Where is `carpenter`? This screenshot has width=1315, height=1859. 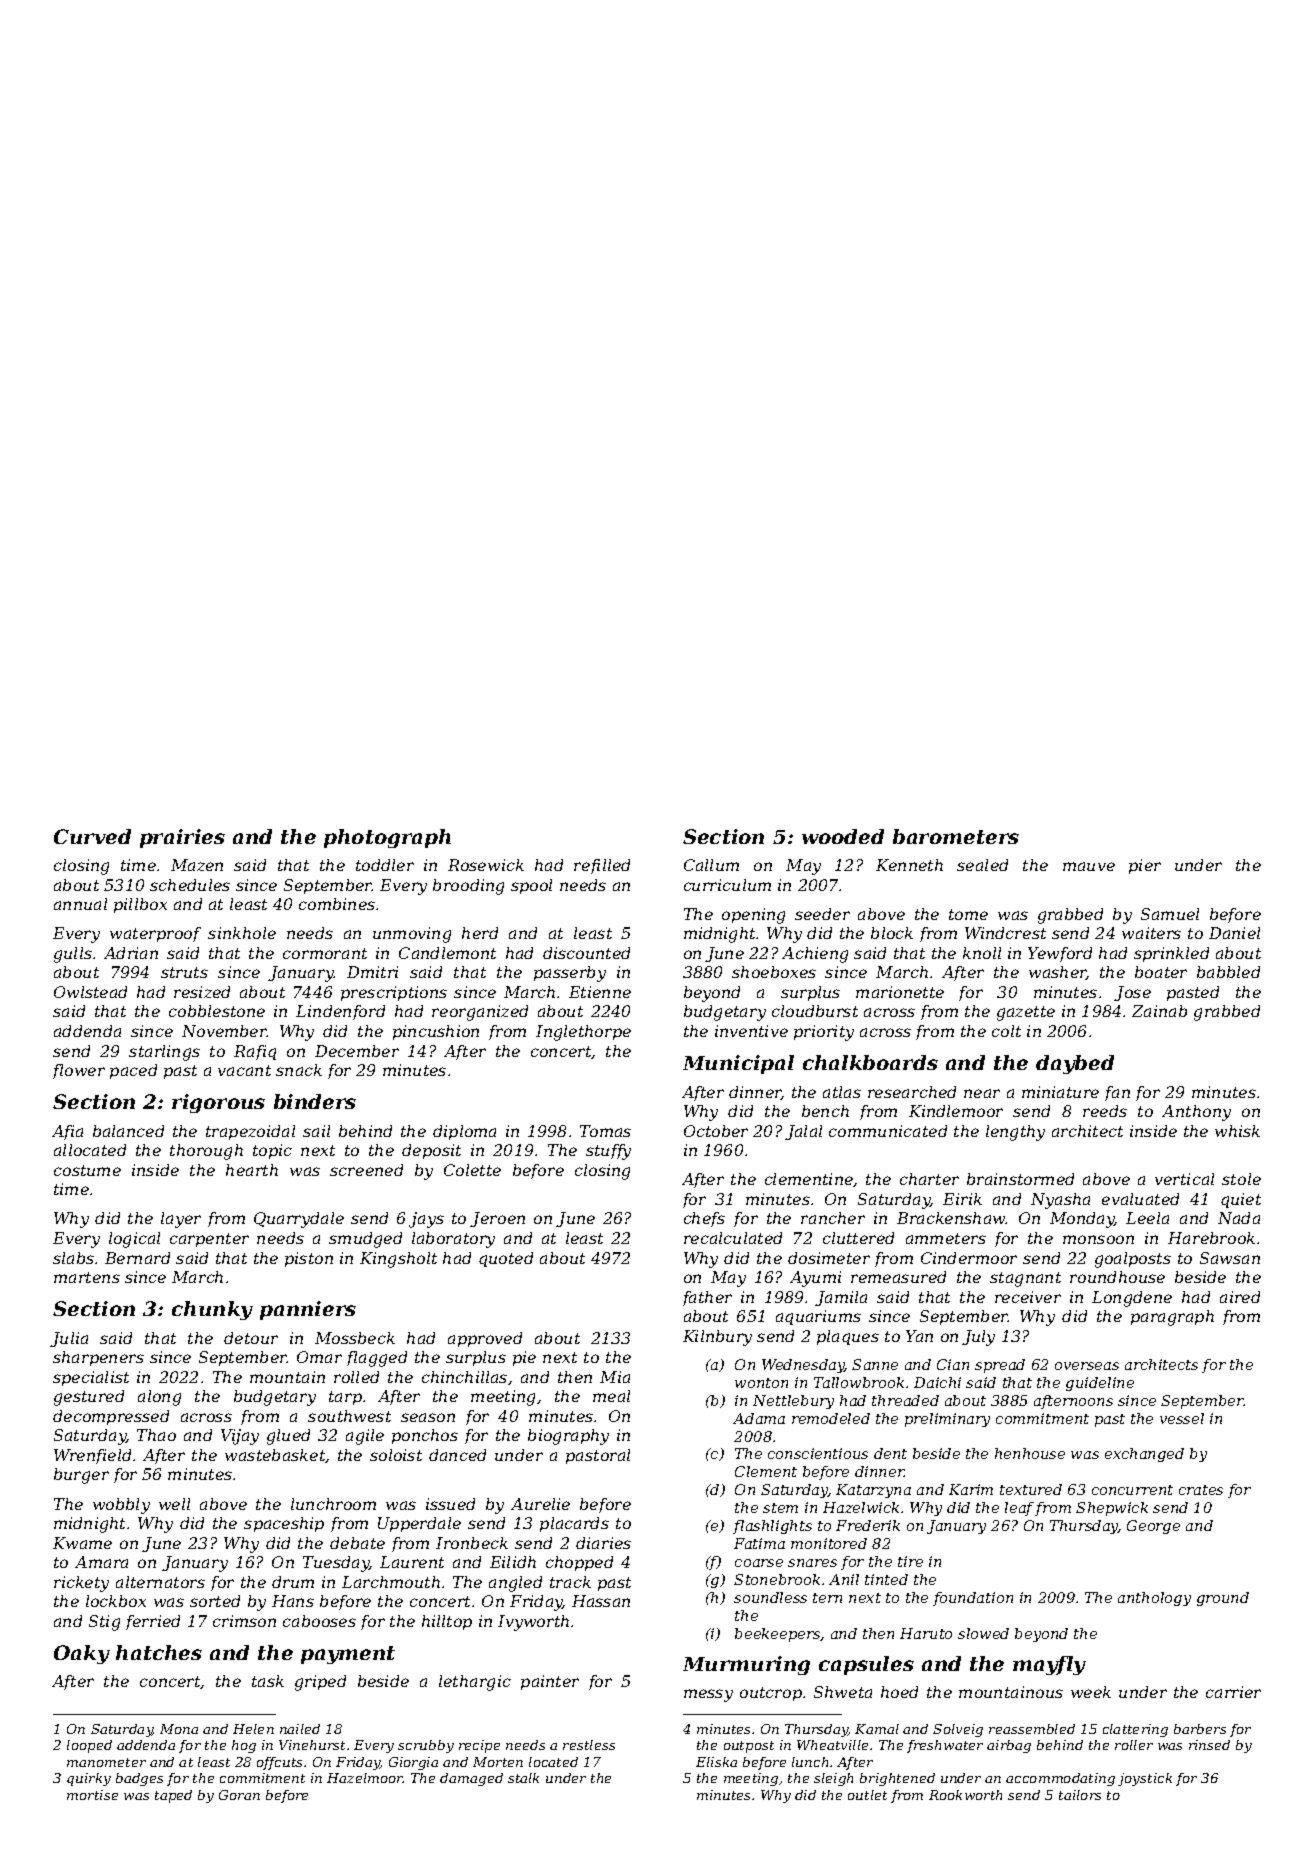
carpenter is located at coordinates (209, 1240).
